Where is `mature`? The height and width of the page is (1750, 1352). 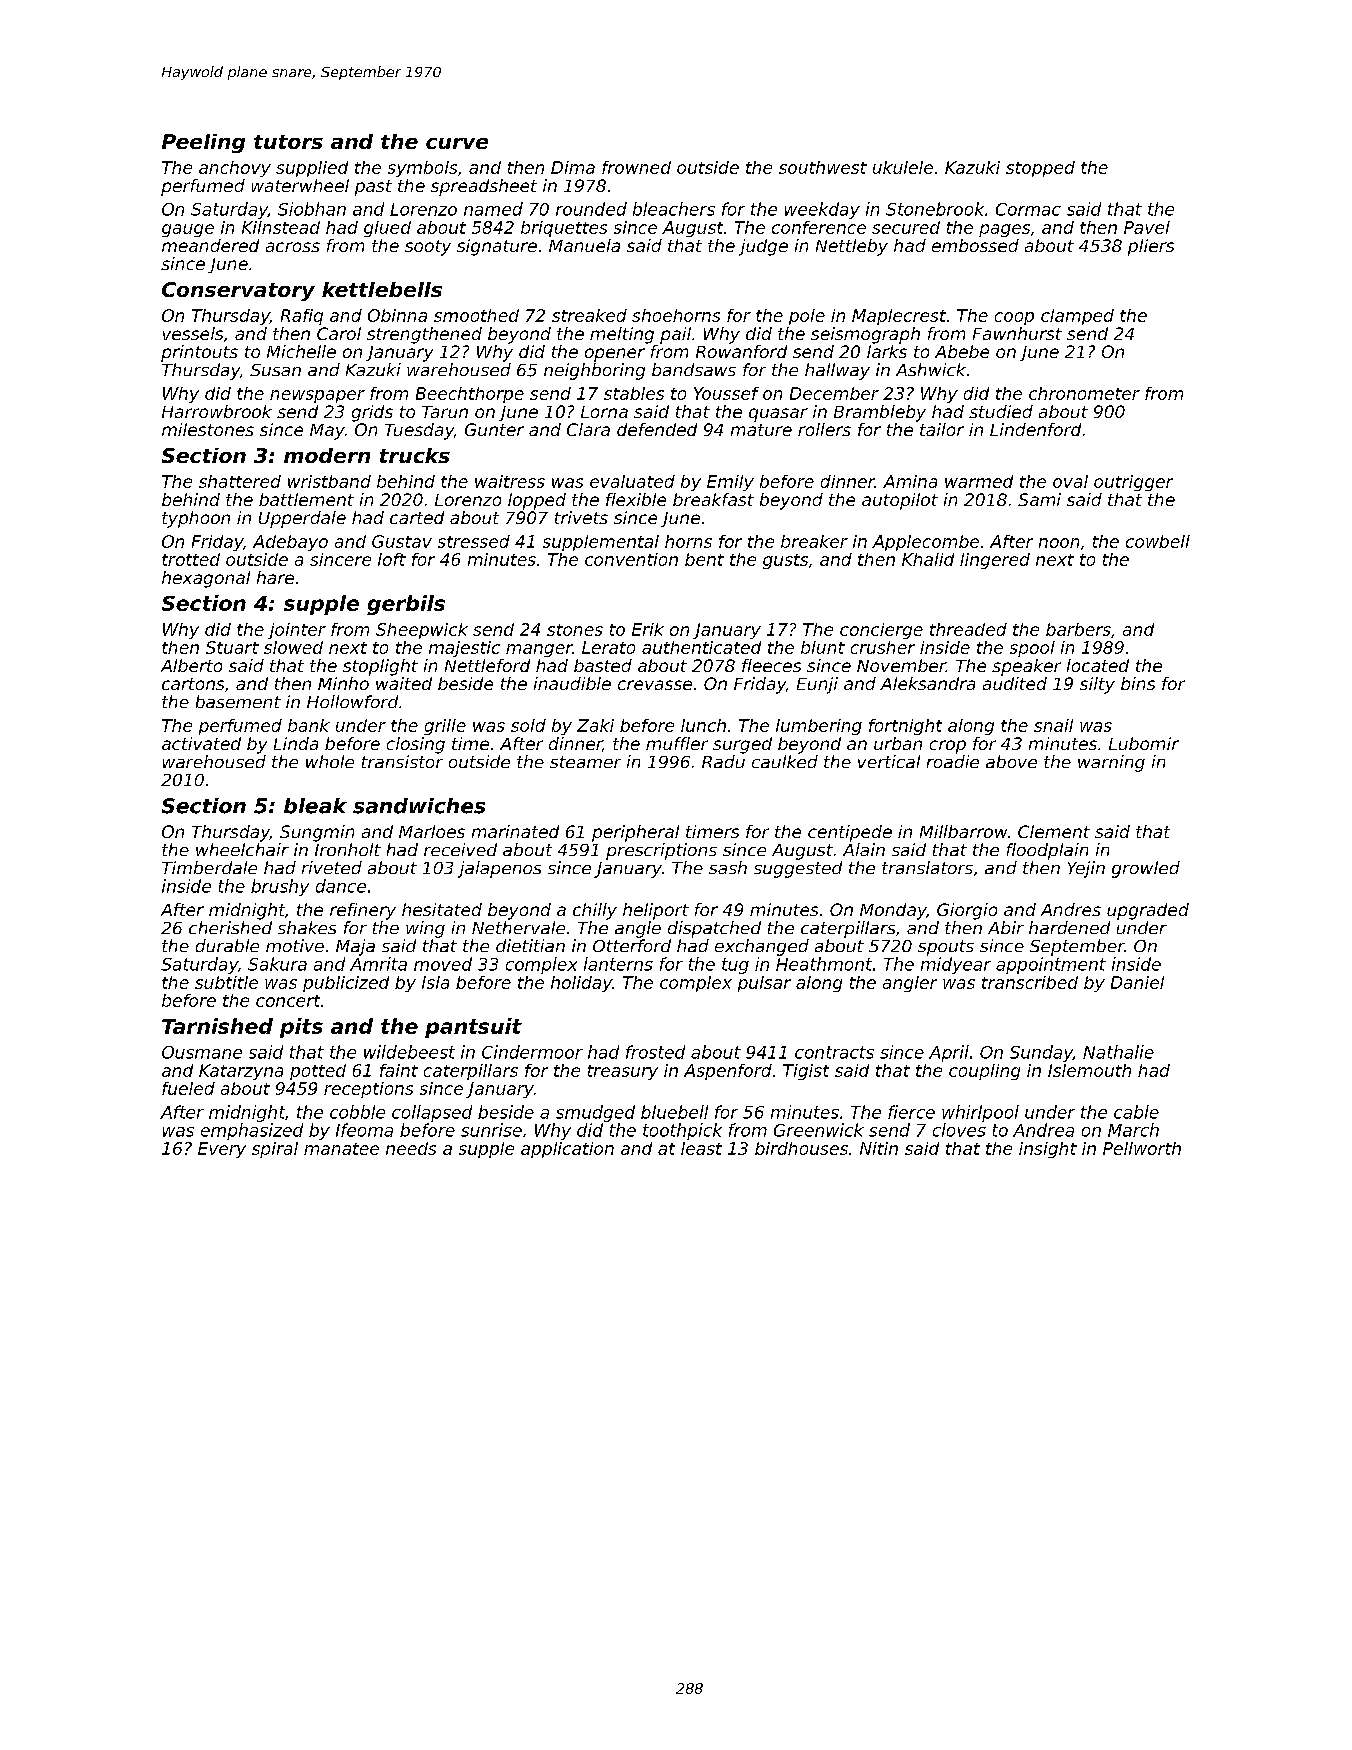 mature is located at coordinates (761, 430).
